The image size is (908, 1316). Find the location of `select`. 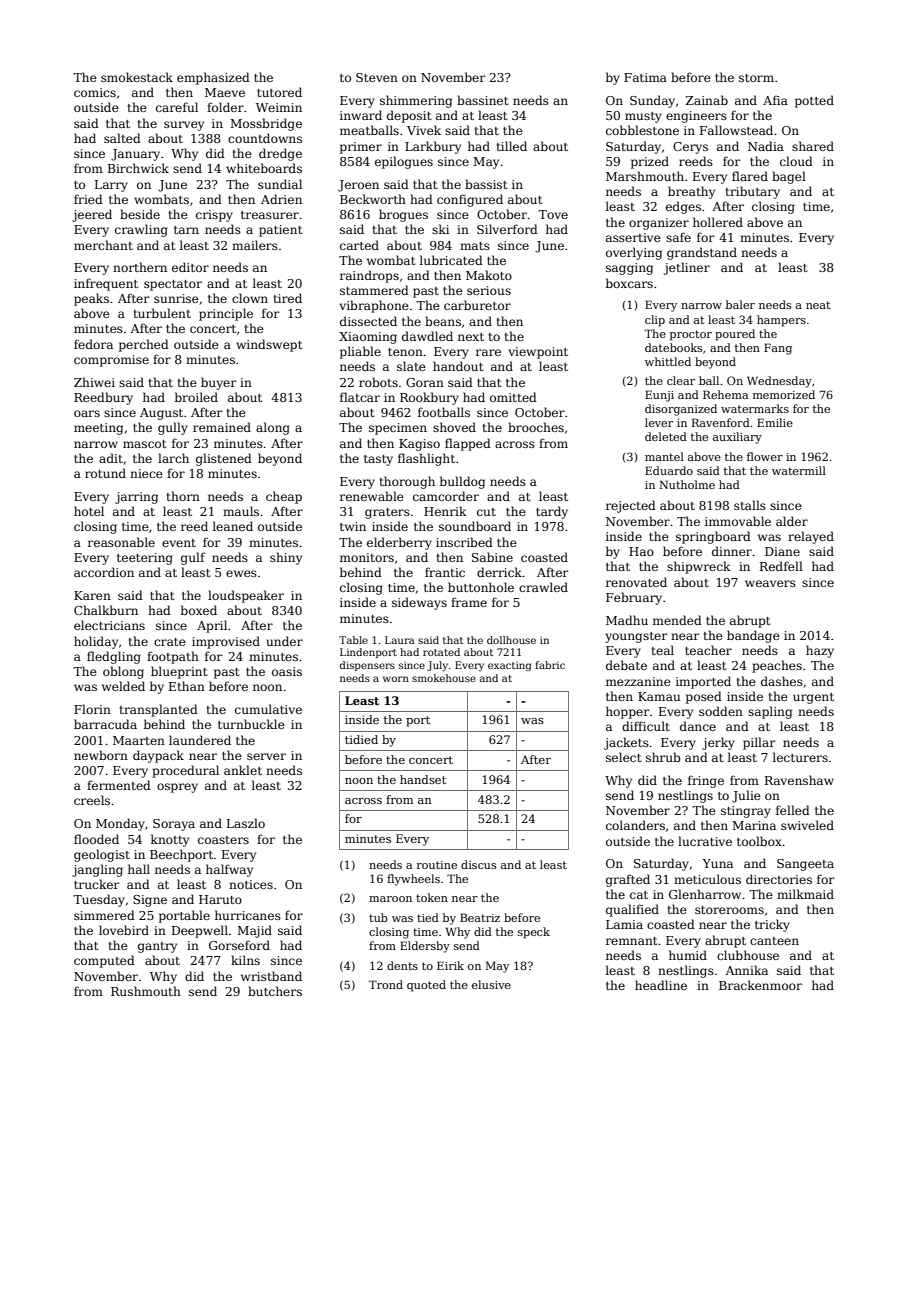

select is located at coordinates (624, 757).
